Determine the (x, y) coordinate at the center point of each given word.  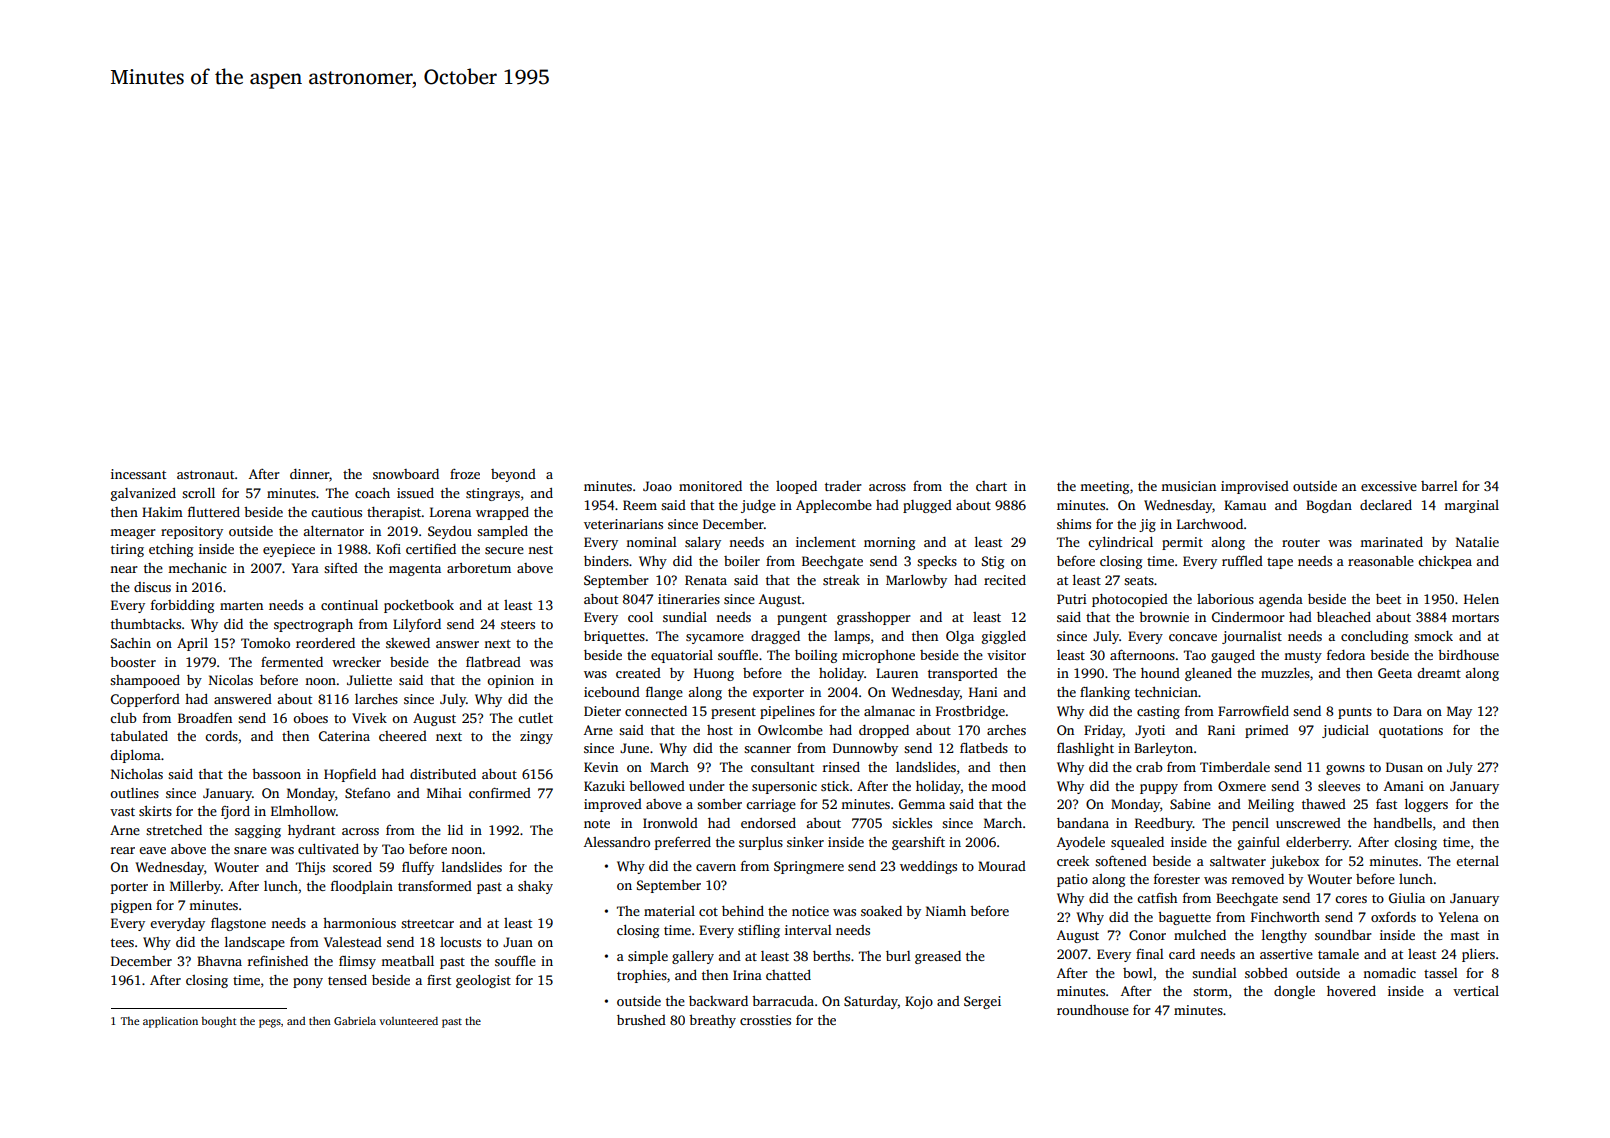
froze (465, 474)
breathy (712, 1021)
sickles (912, 823)
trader (843, 486)
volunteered (408, 1021)
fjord (235, 812)
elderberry (1317, 843)
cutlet (535, 718)
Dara (1407, 711)
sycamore (715, 639)
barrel (1439, 486)
